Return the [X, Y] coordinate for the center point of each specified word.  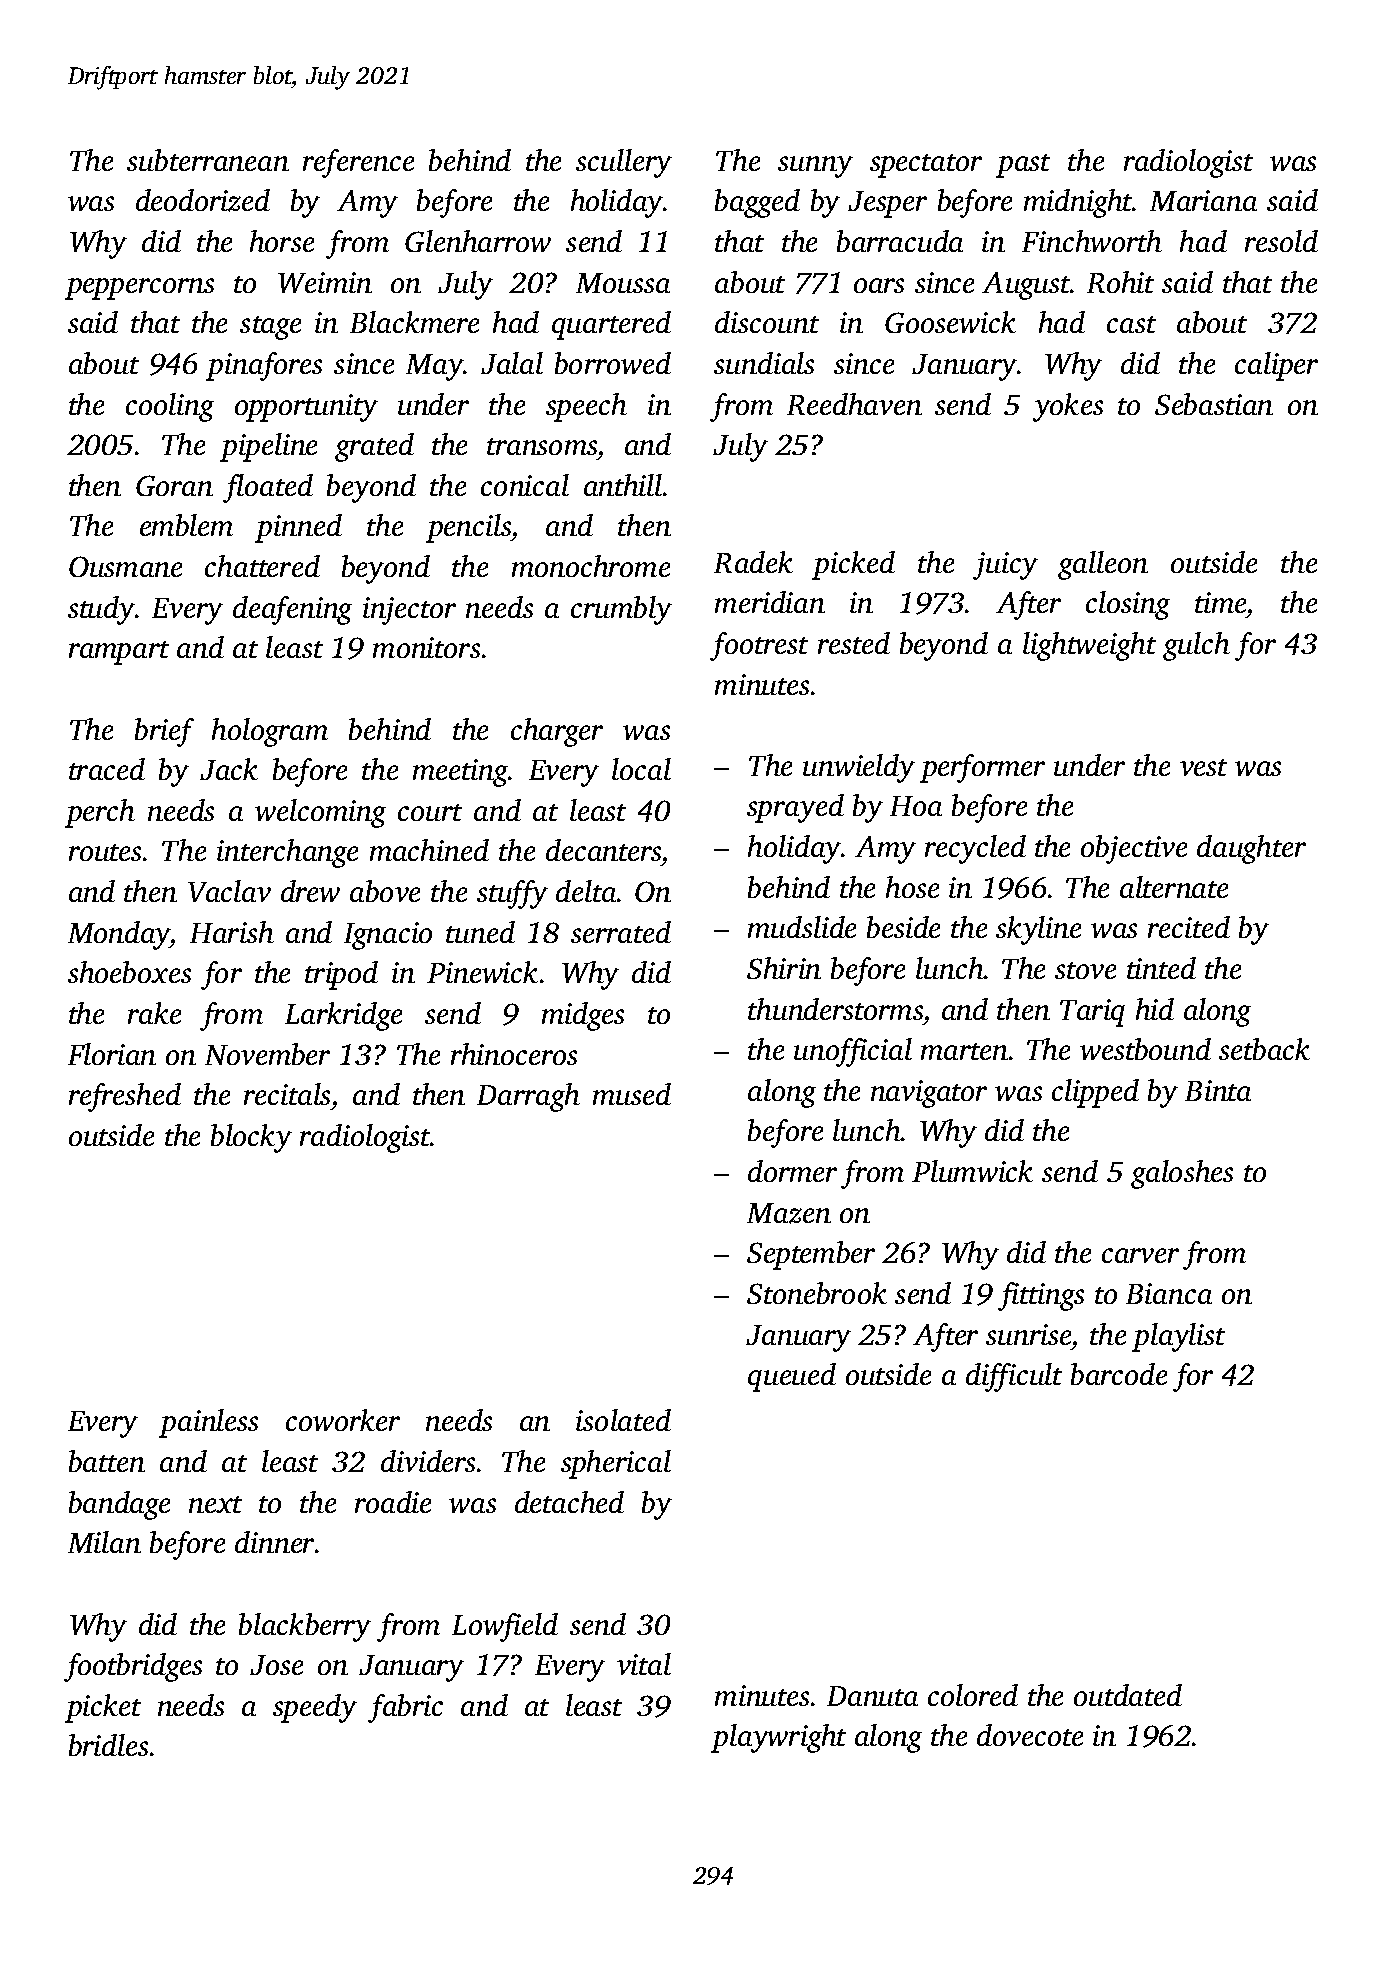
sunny [815, 167]
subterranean [208, 160]
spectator [926, 166]
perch [100, 813]
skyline [1038, 930]
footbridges [133, 1667]
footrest [759, 646]
